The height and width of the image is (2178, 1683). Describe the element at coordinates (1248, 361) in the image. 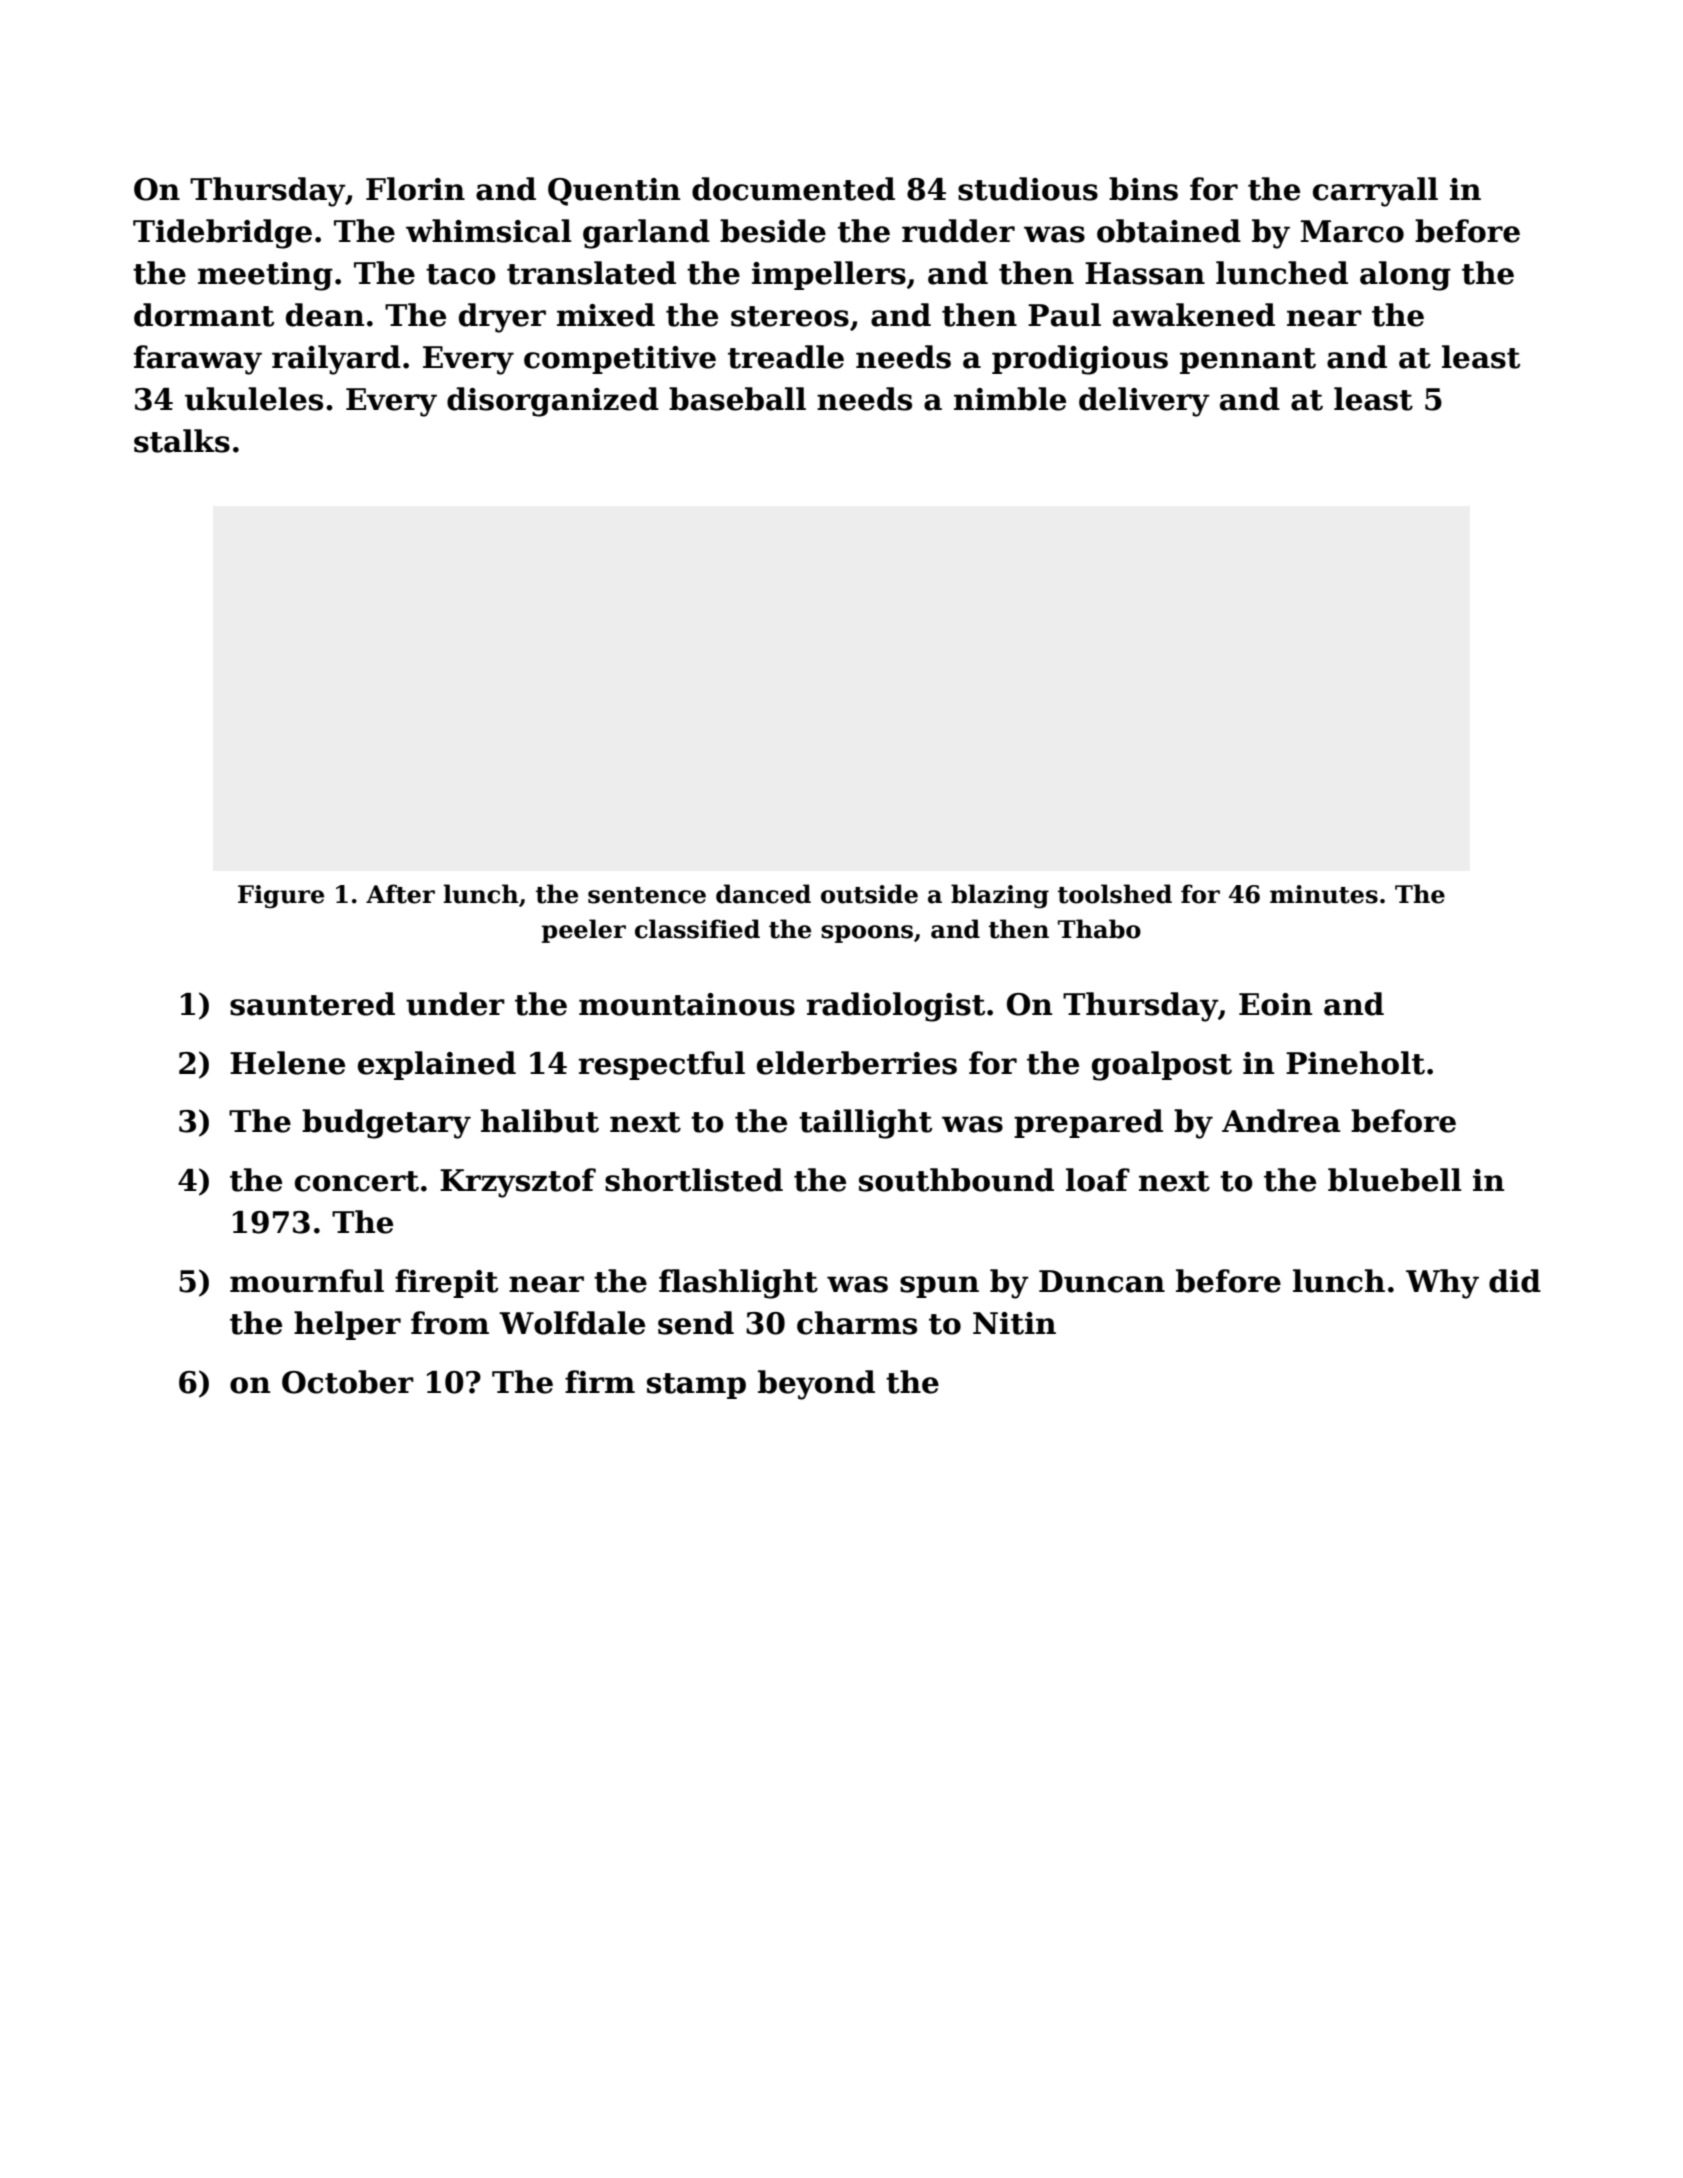

I see `pennant` at that location.
